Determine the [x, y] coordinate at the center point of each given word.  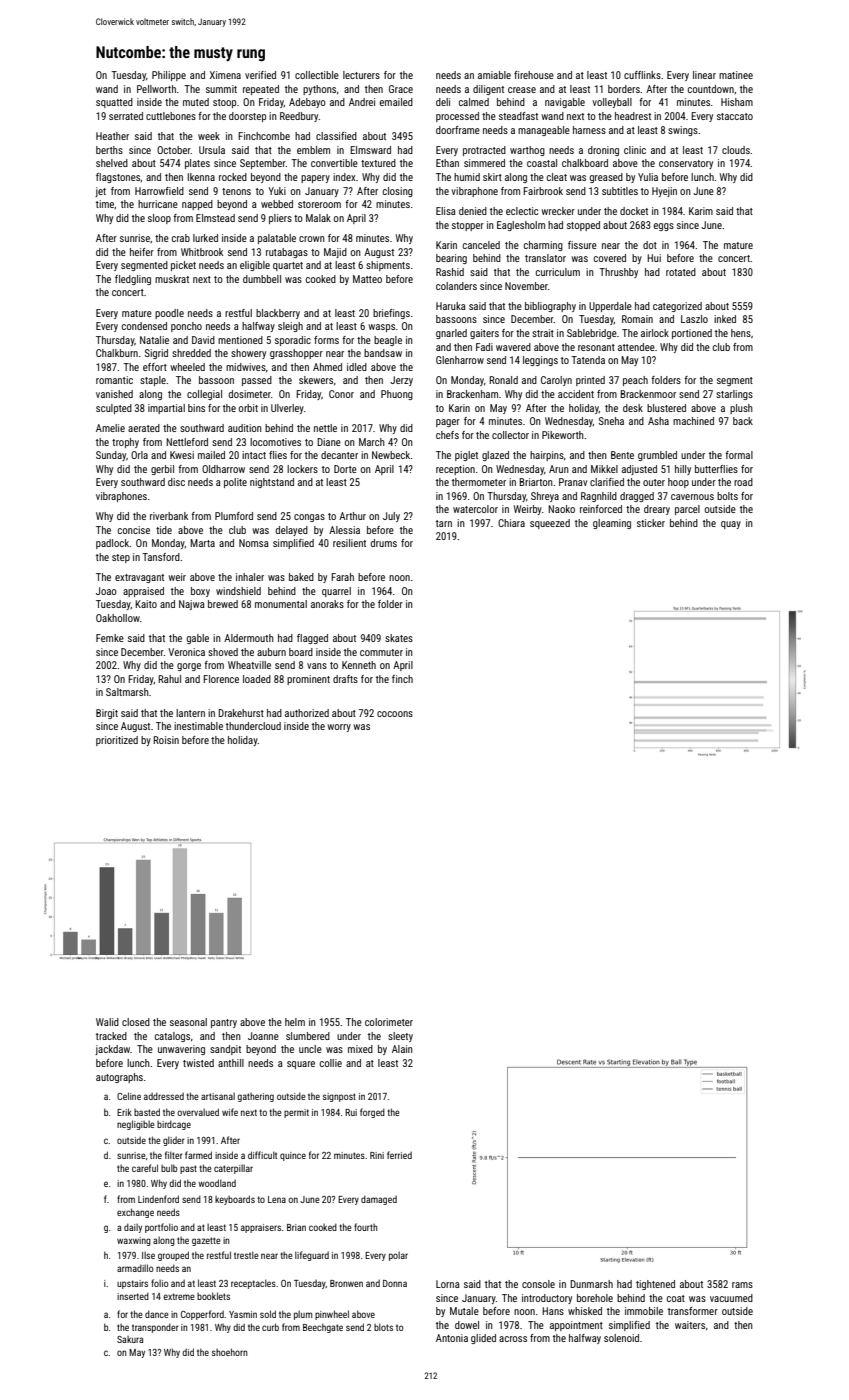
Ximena [225, 75]
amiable [494, 75]
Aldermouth [249, 638]
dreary [657, 510]
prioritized [117, 741]
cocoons [395, 714]
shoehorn [229, 1352]
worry [339, 728]
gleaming [612, 524]
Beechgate [323, 1328]
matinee [736, 75]
